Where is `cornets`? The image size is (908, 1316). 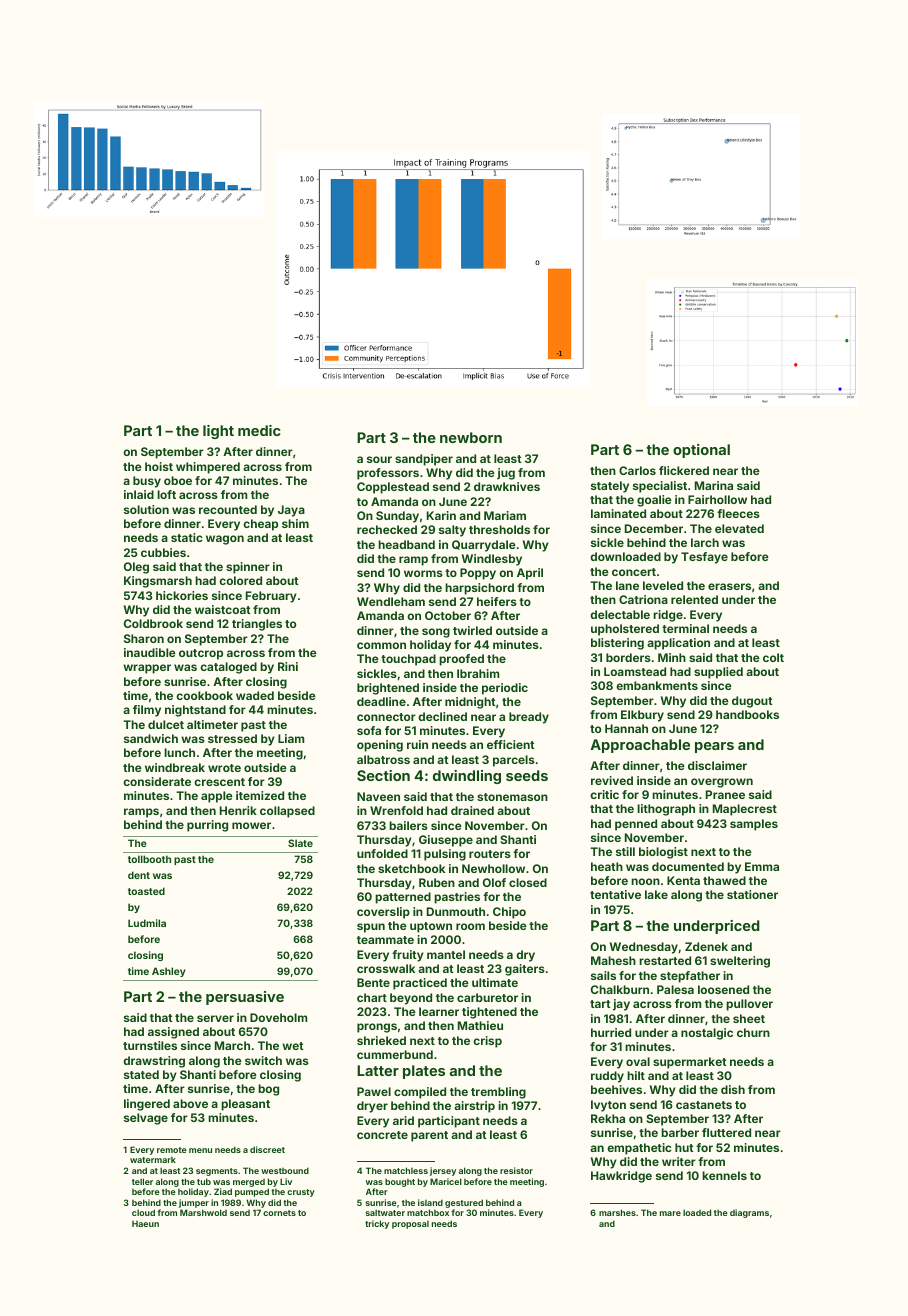
cornets is located at coordinates (279, 1213).
